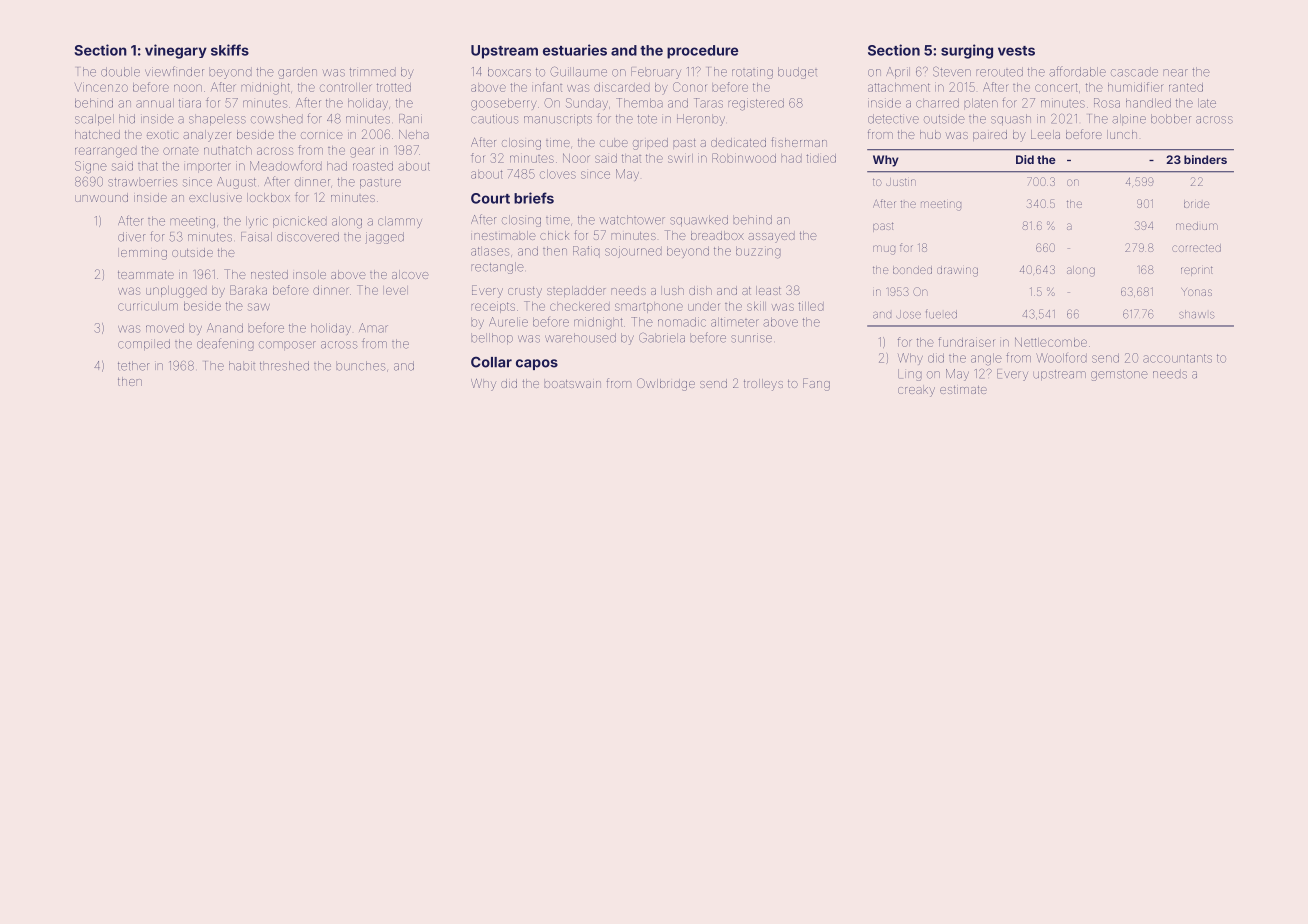  I want to click on vinegary, so click(176, 51).
